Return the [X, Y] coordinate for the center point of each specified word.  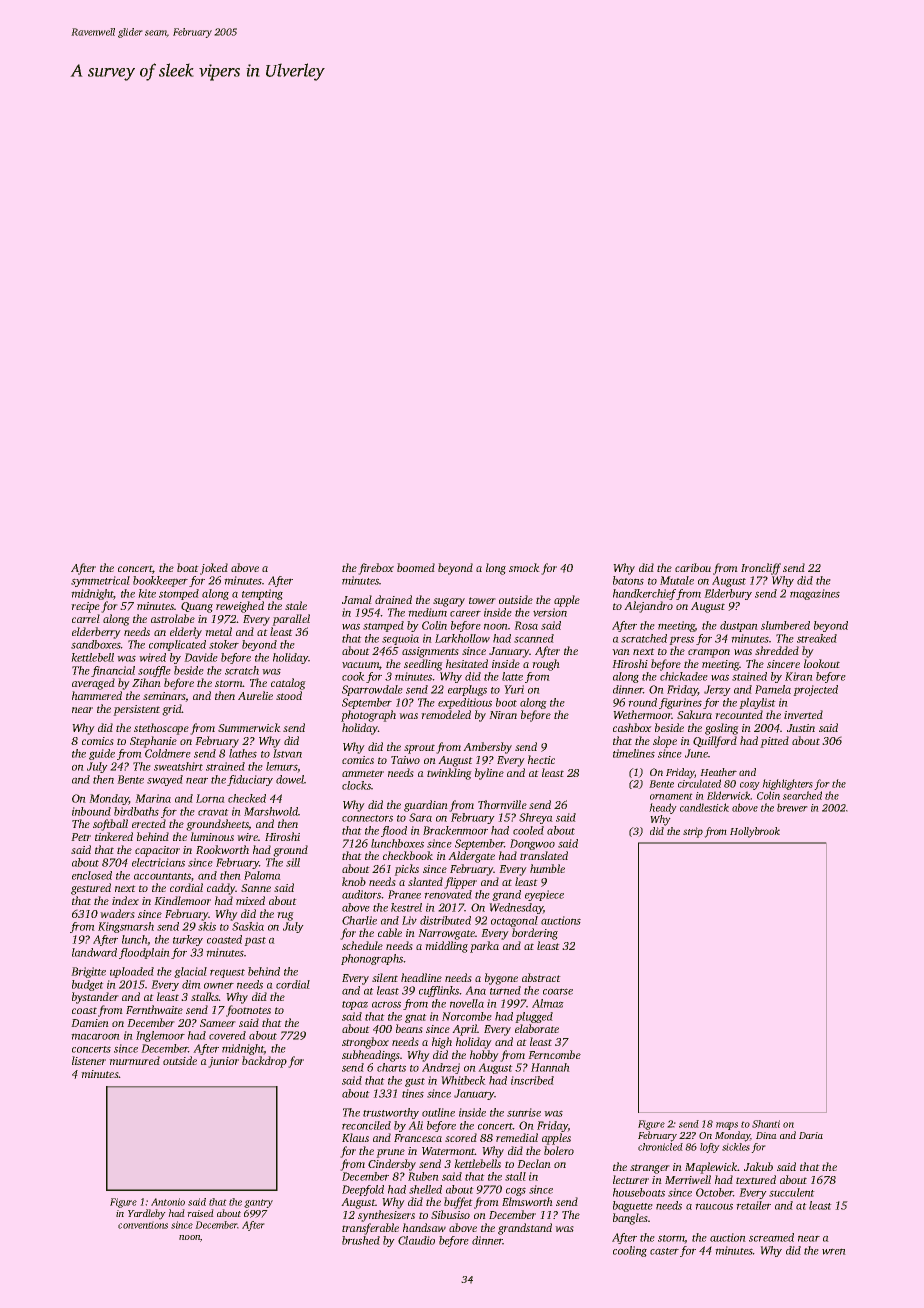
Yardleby [147, 1214]
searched [802, 795]
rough [546, 665]
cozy [750, 786]
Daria [811, 1135]
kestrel [406, 907]
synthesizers [386, 1216]
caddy [221, 889]
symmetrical [100, 581]
